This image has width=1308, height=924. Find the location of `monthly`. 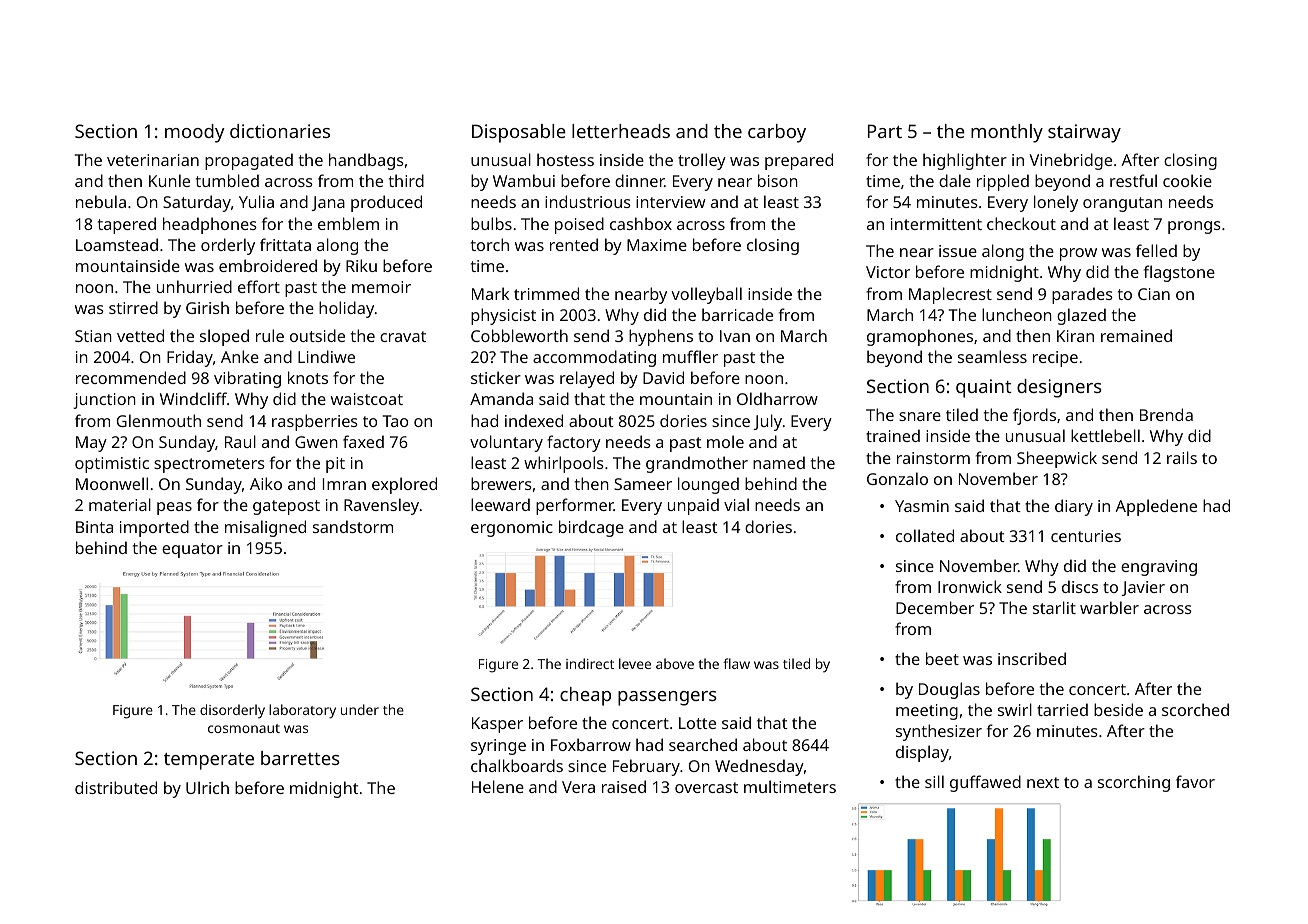

monthly is located at coordinates (1007, 133).
